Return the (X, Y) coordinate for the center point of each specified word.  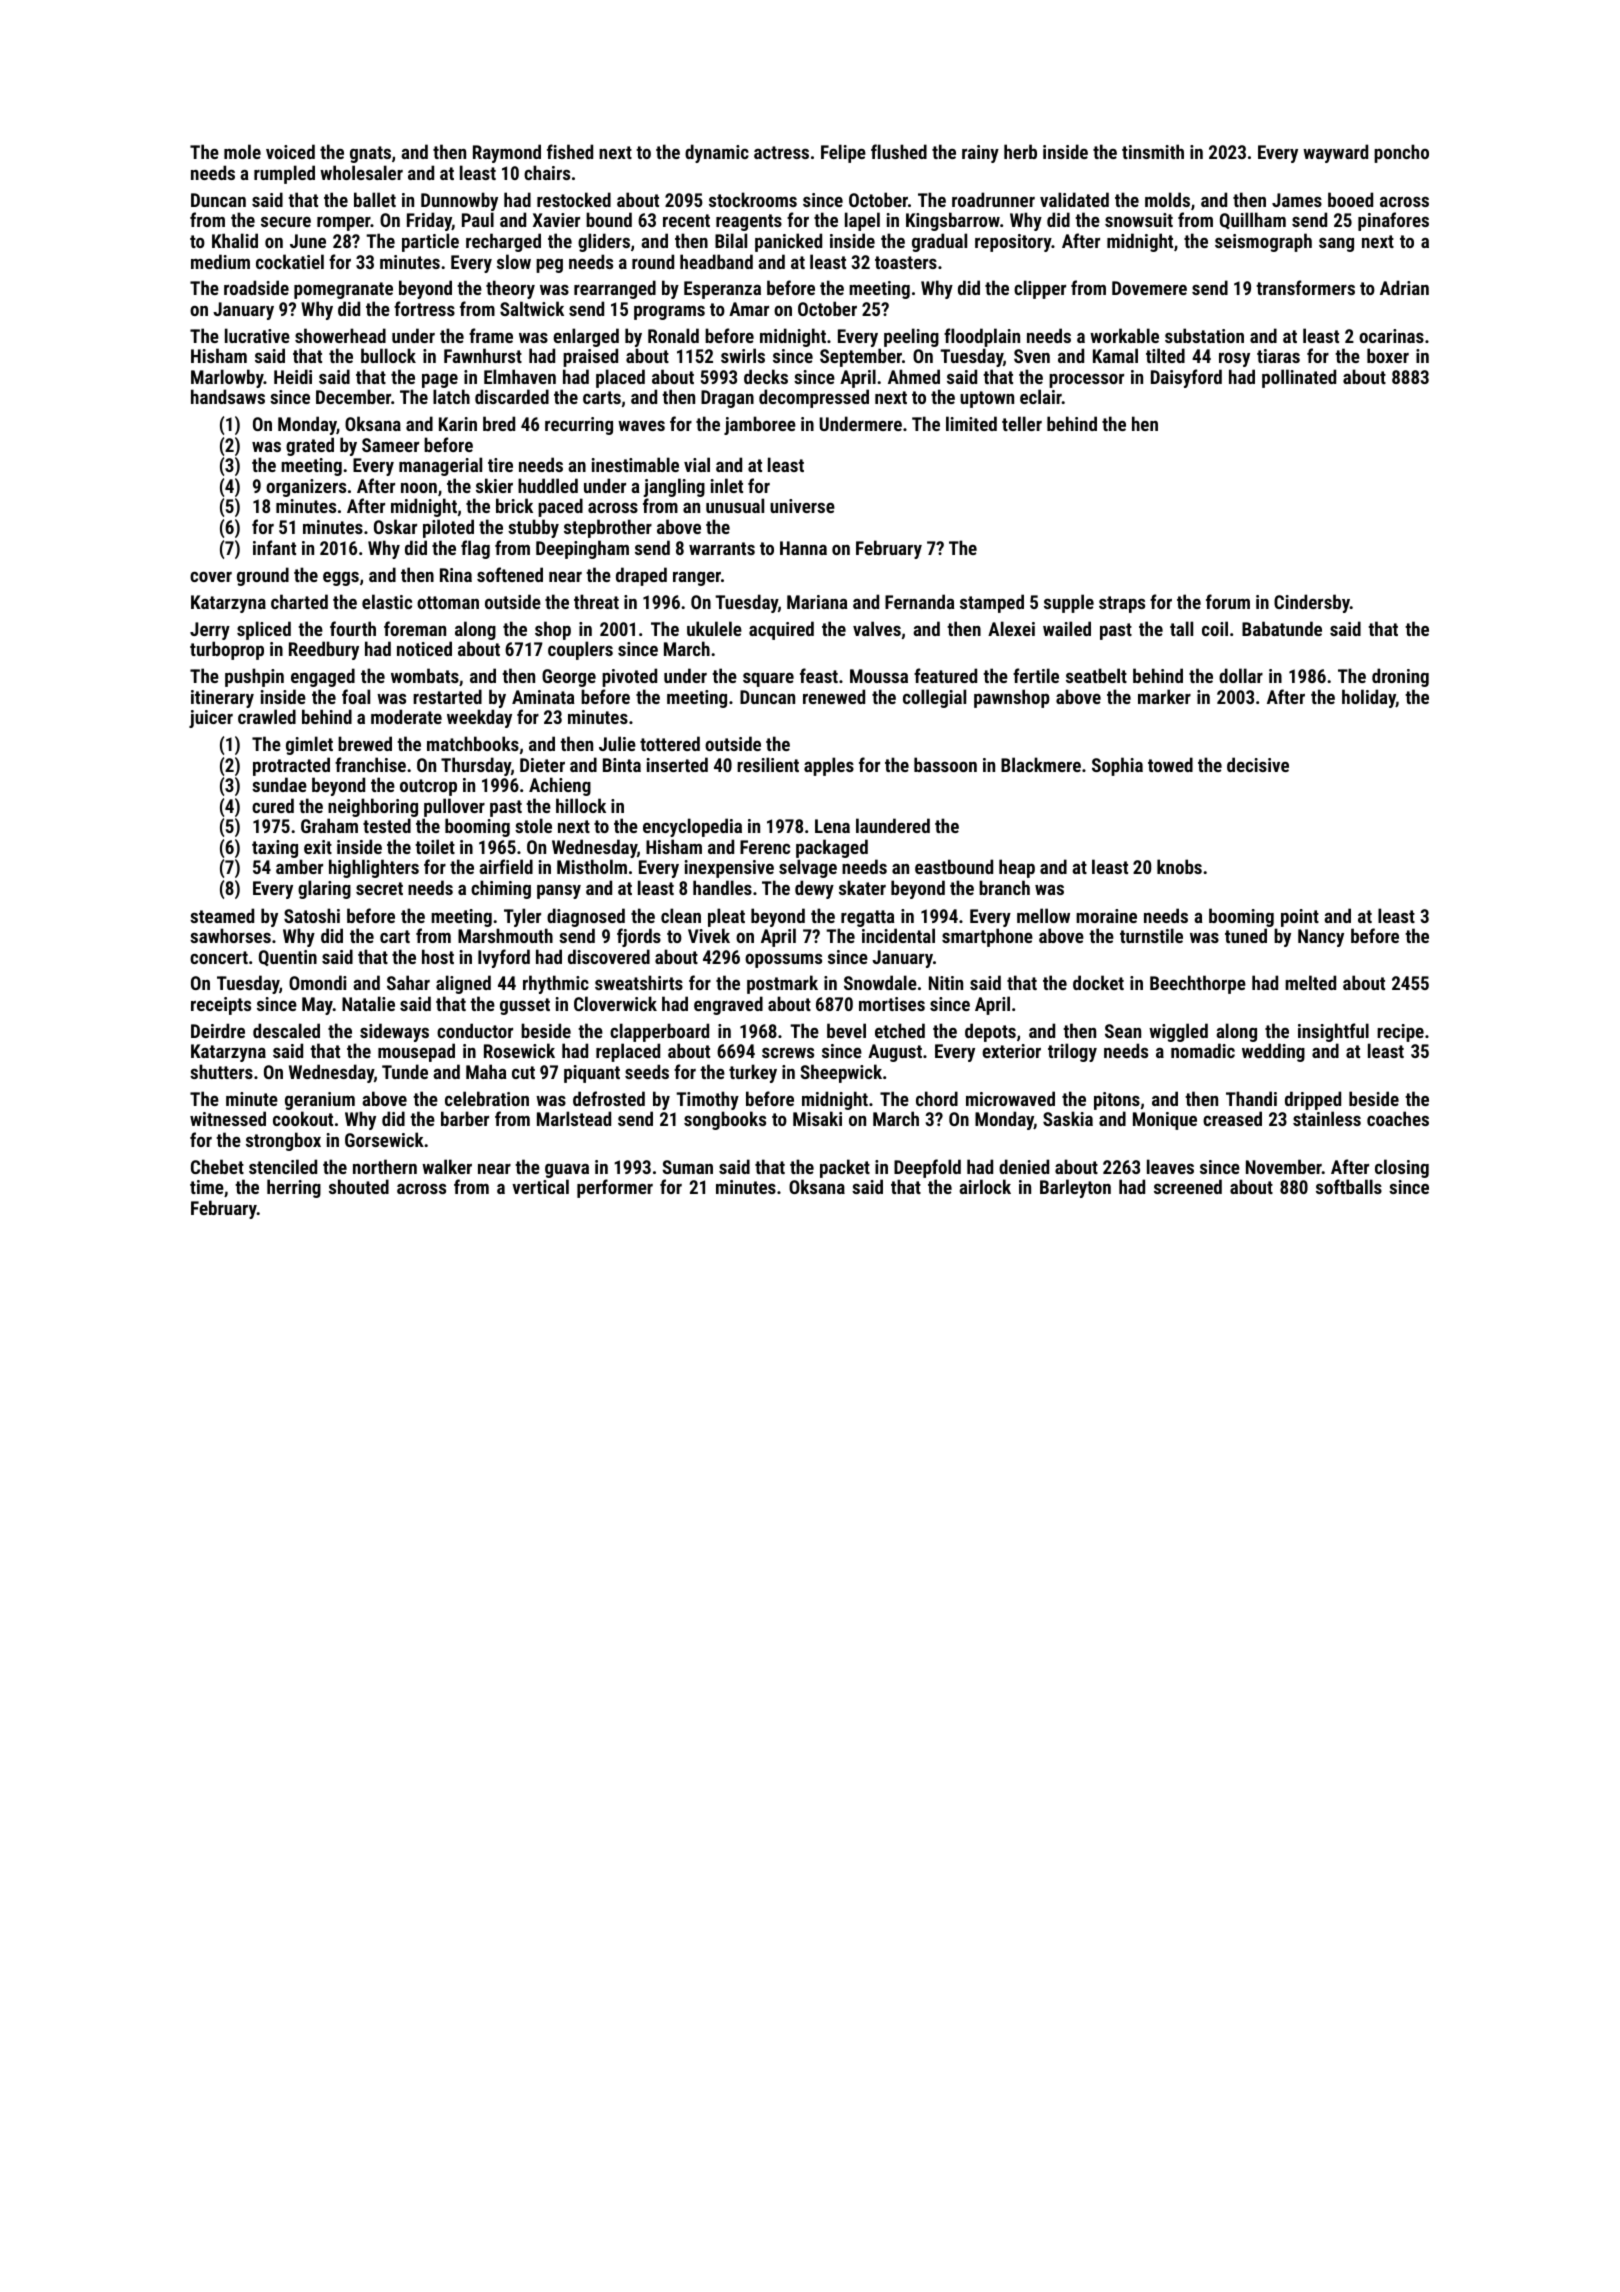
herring (294, 1188)
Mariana (817, 602)
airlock (985, 1186)
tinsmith (1153, 151)
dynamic (717, 153)
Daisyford (1186, 378)
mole (242, 151)
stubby (533, 528)
